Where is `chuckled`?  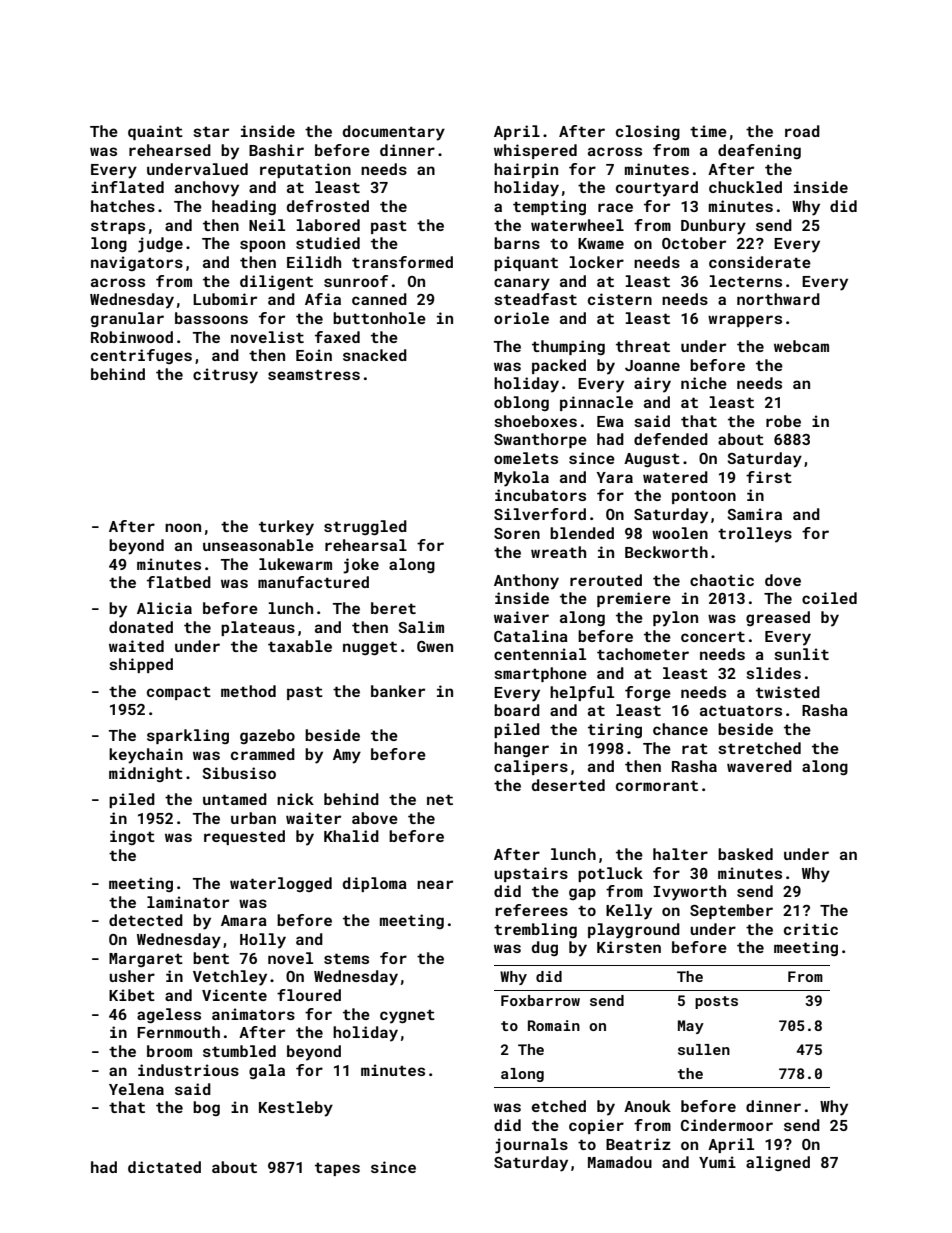
chuckled is located at coordinates (745, 187).
